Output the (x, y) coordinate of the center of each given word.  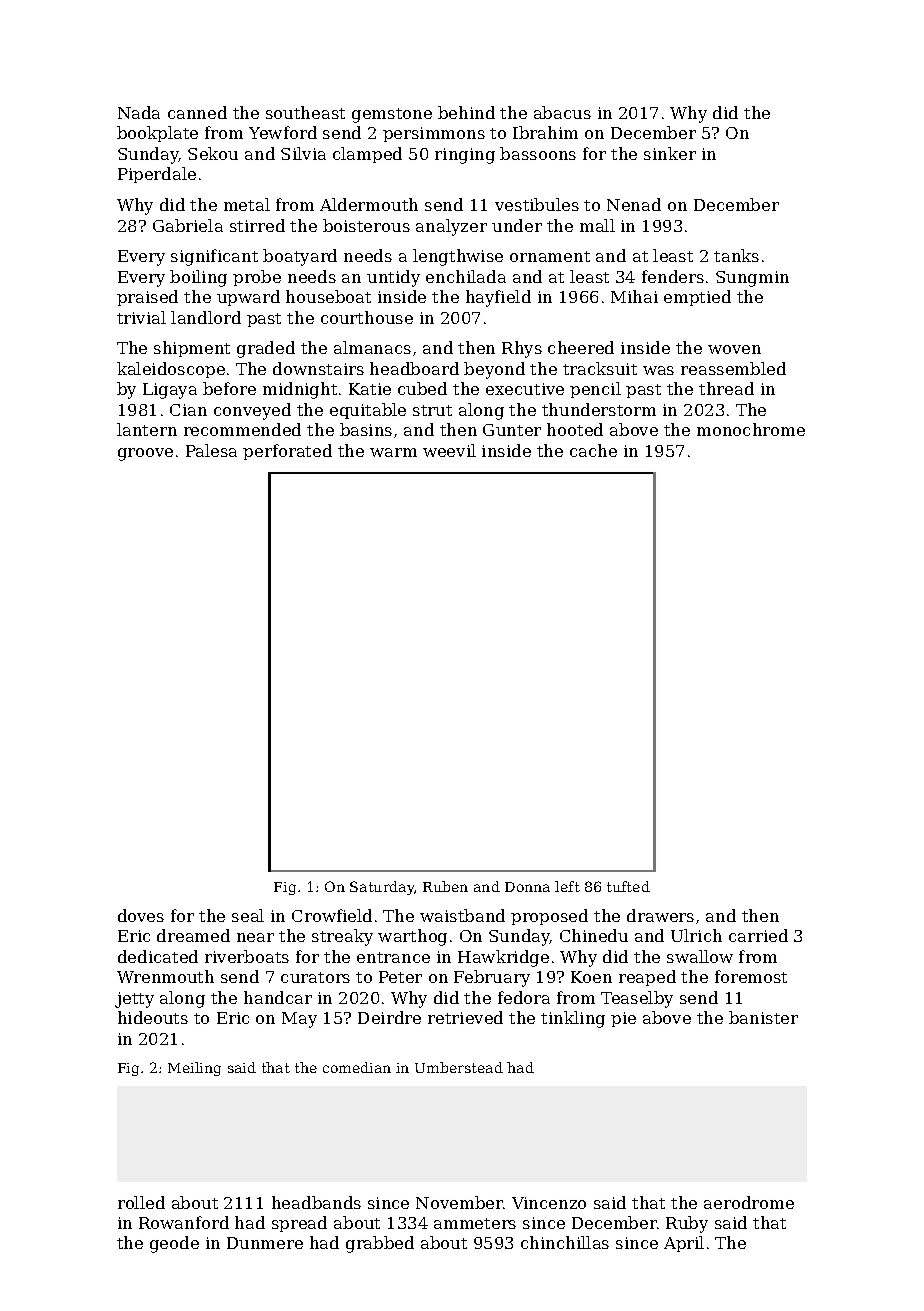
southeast (305, 112)
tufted (628, 886)
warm (393, 452)
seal (248, 915)
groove (145, 454)
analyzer (451, 227)
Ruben (445, 886)
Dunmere (265, 1243)
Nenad (634, 204)
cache (593, 450)
